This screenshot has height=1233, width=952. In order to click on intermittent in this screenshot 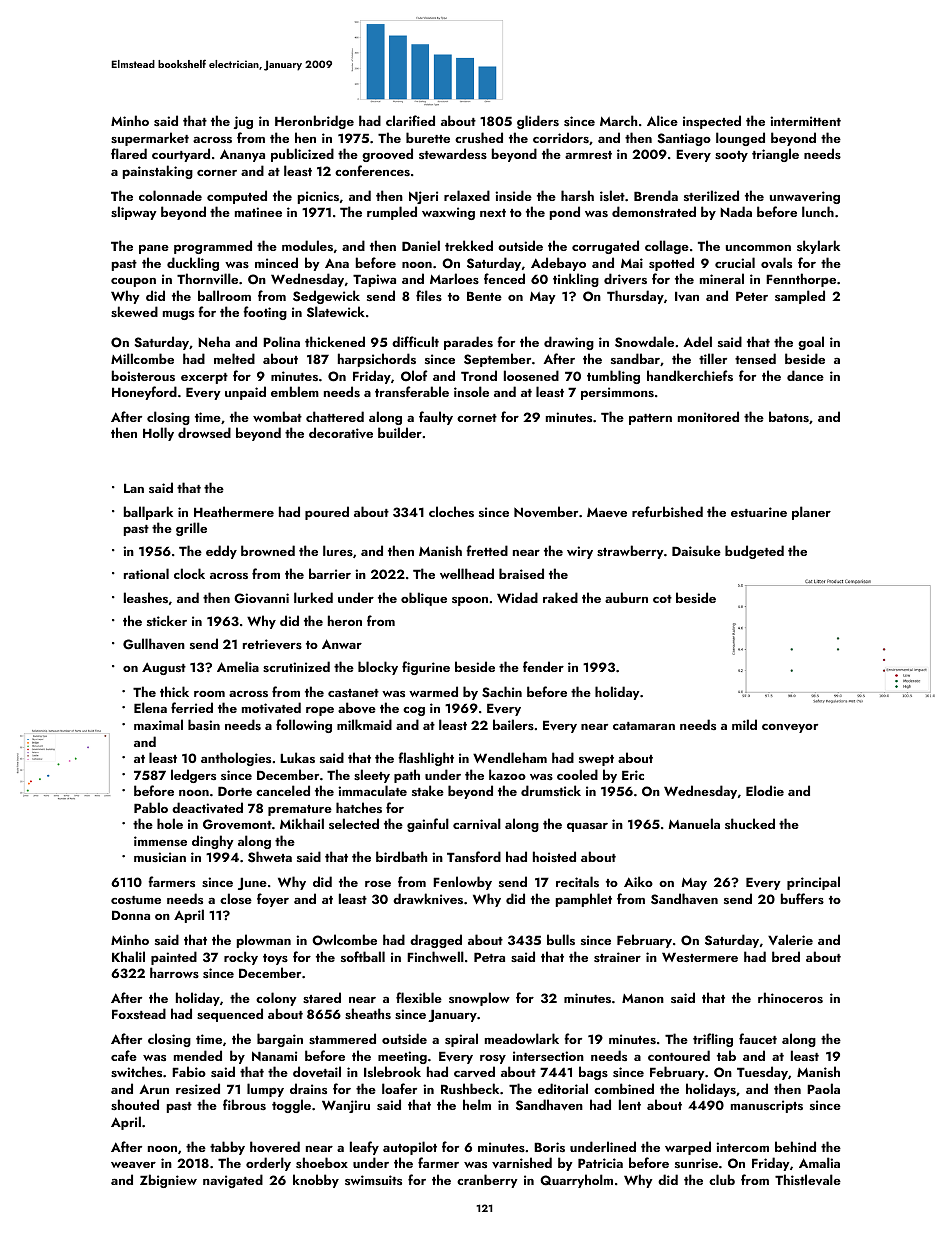, I will do `click(805, 121)`.
